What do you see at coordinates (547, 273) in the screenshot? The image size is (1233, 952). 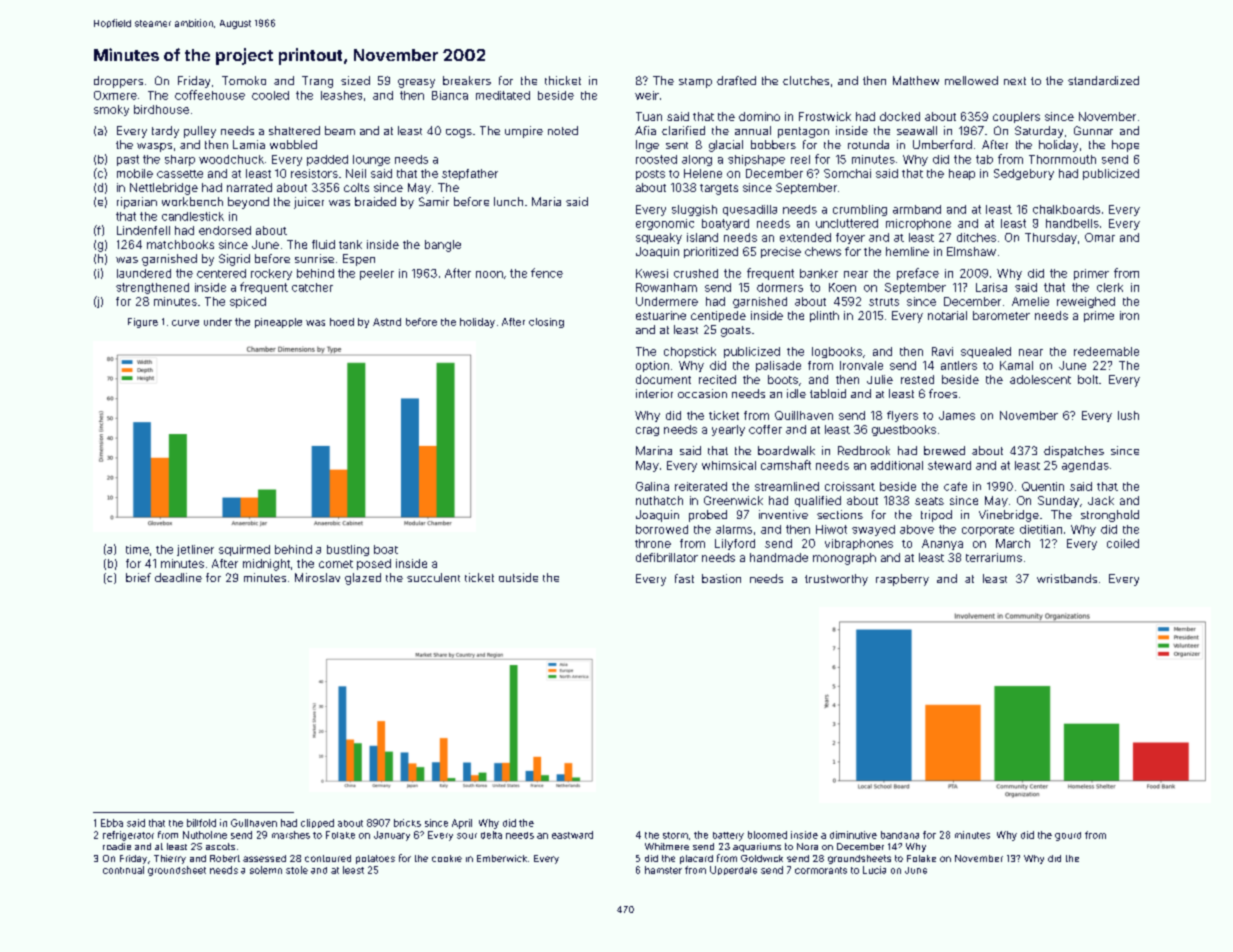 I see `fence` at bounding box center [547, 273].
